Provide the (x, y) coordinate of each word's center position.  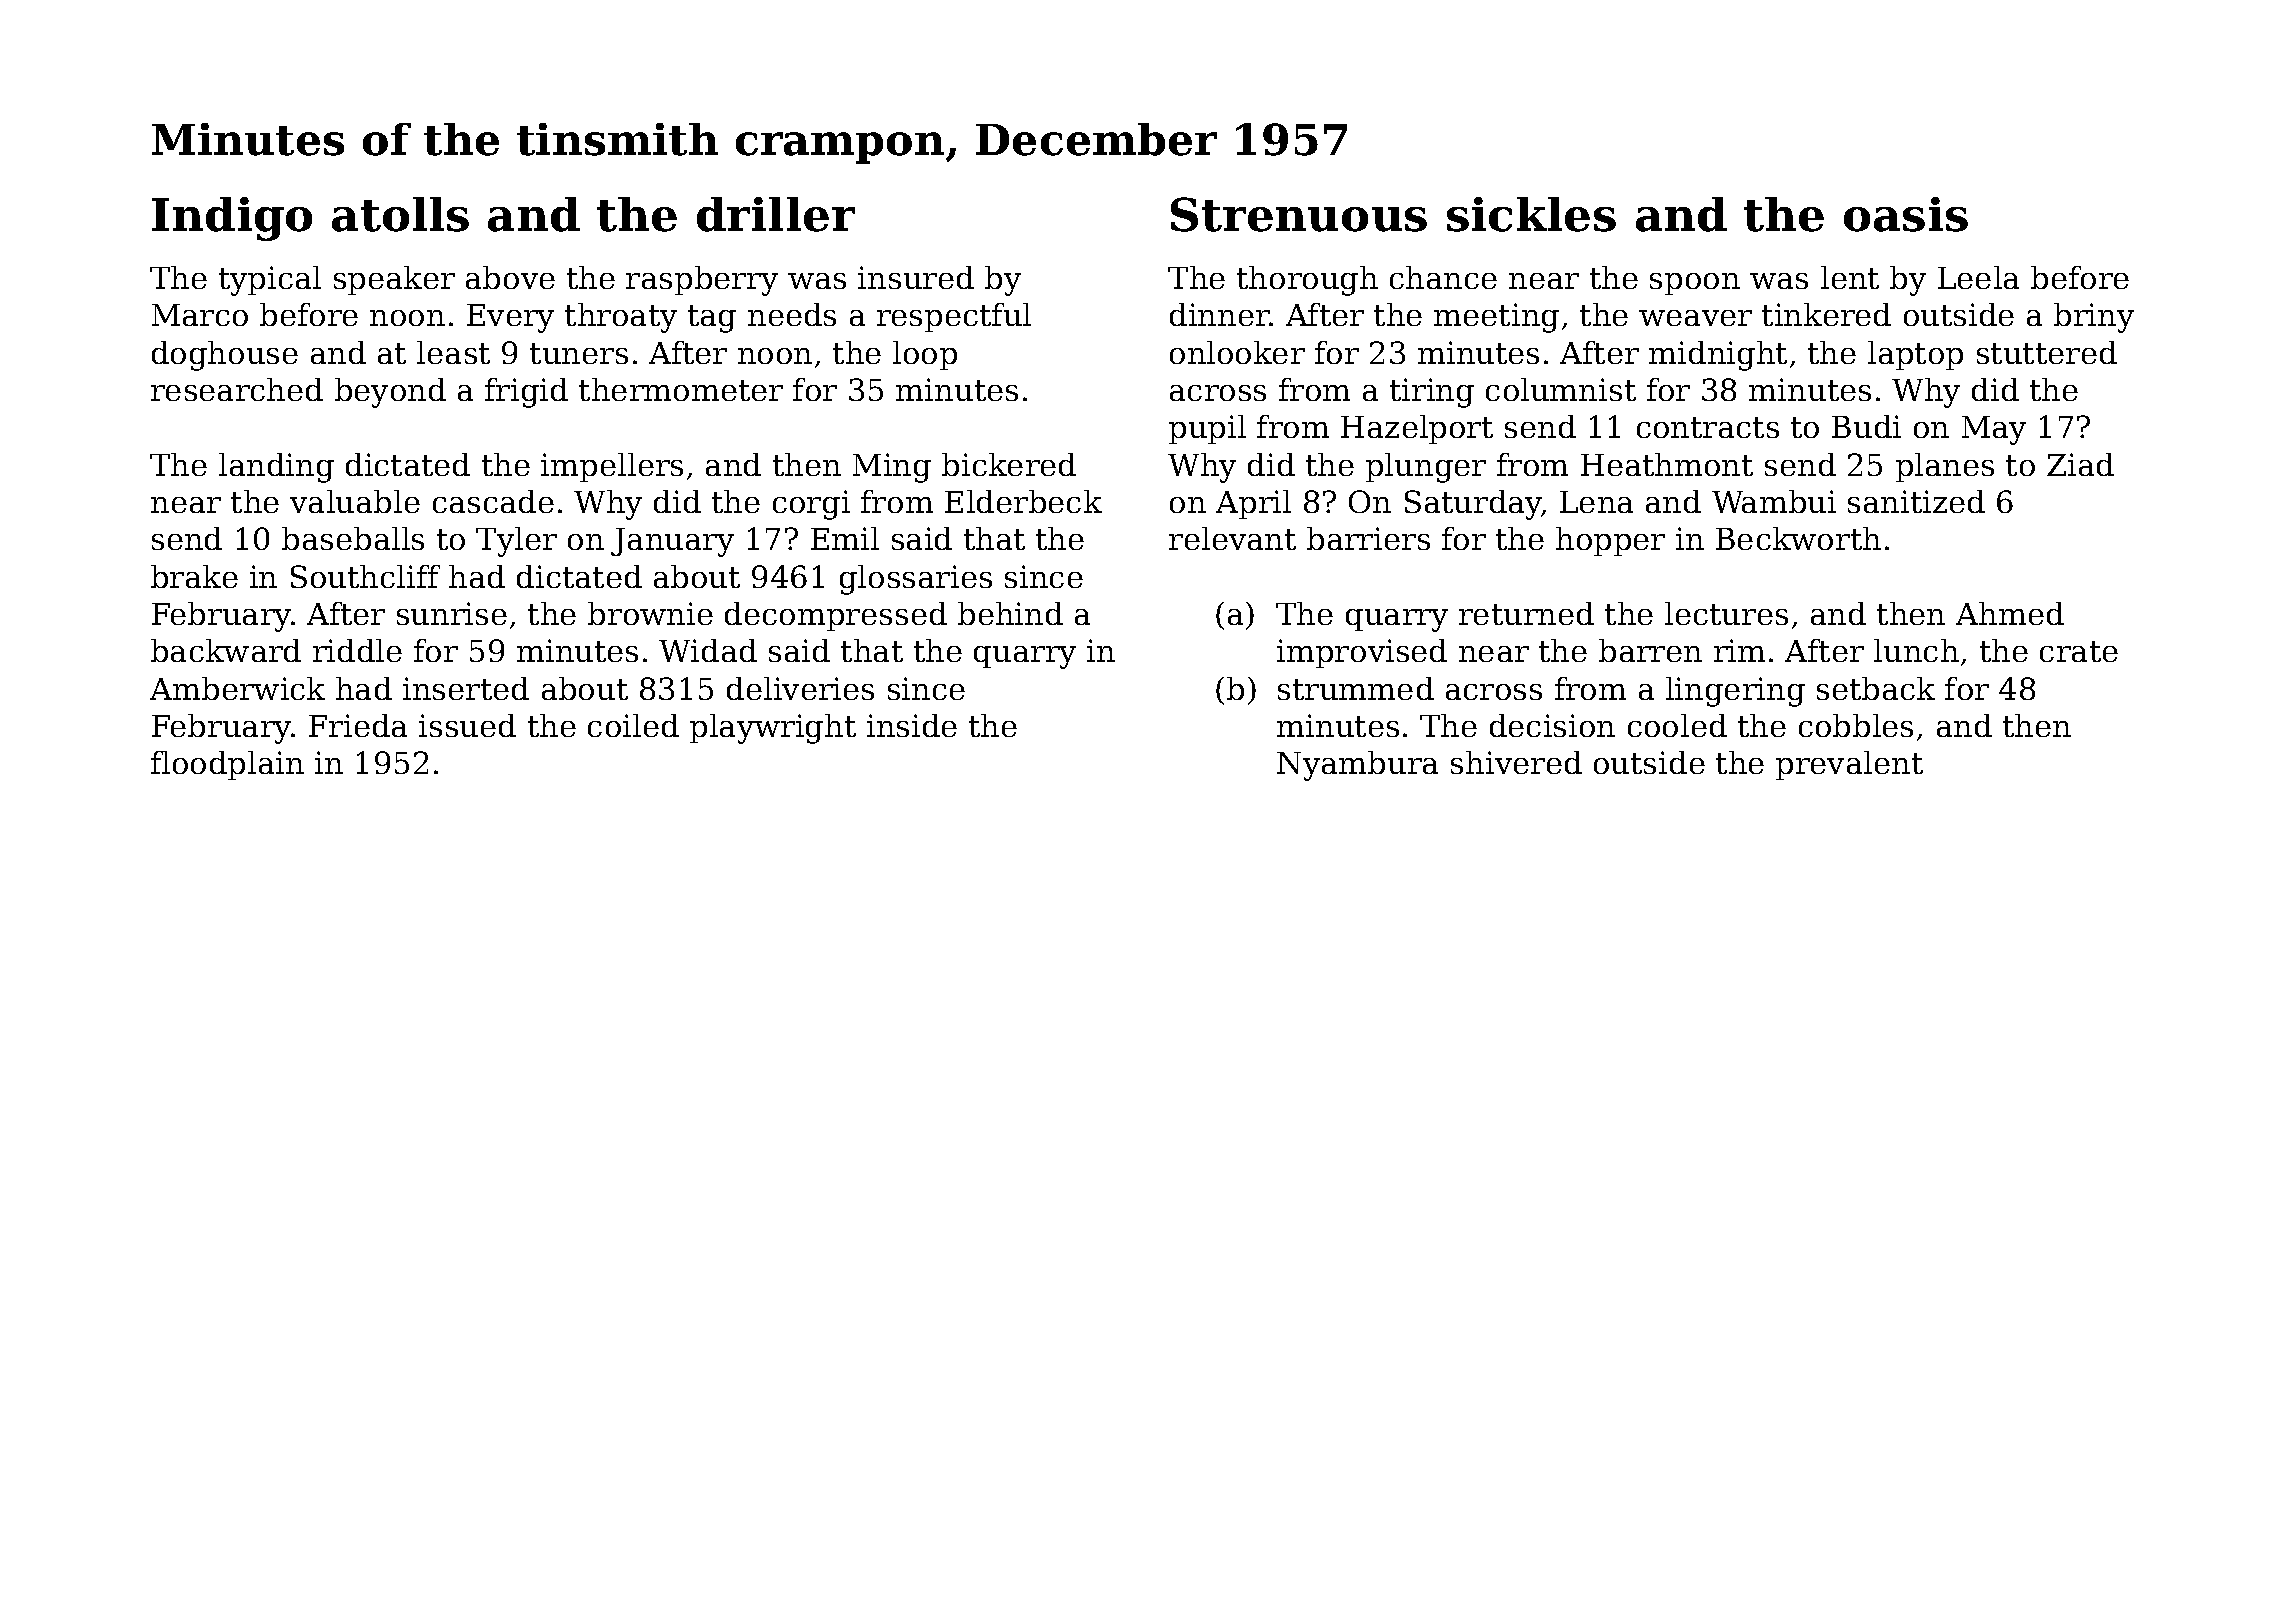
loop (925, 355)
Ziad (2080, 464)
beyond (390, 393)
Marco (200, 315)
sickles (1531, 214)
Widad (708, 650)
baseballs (353, 538)
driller (776, 214)
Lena (1596, 502)
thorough (1307, 281)
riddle (357, 650)
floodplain (227, 765)
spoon (1695, 284)
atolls (400, 214)
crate (2079, 651)
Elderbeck (1023, 501)
